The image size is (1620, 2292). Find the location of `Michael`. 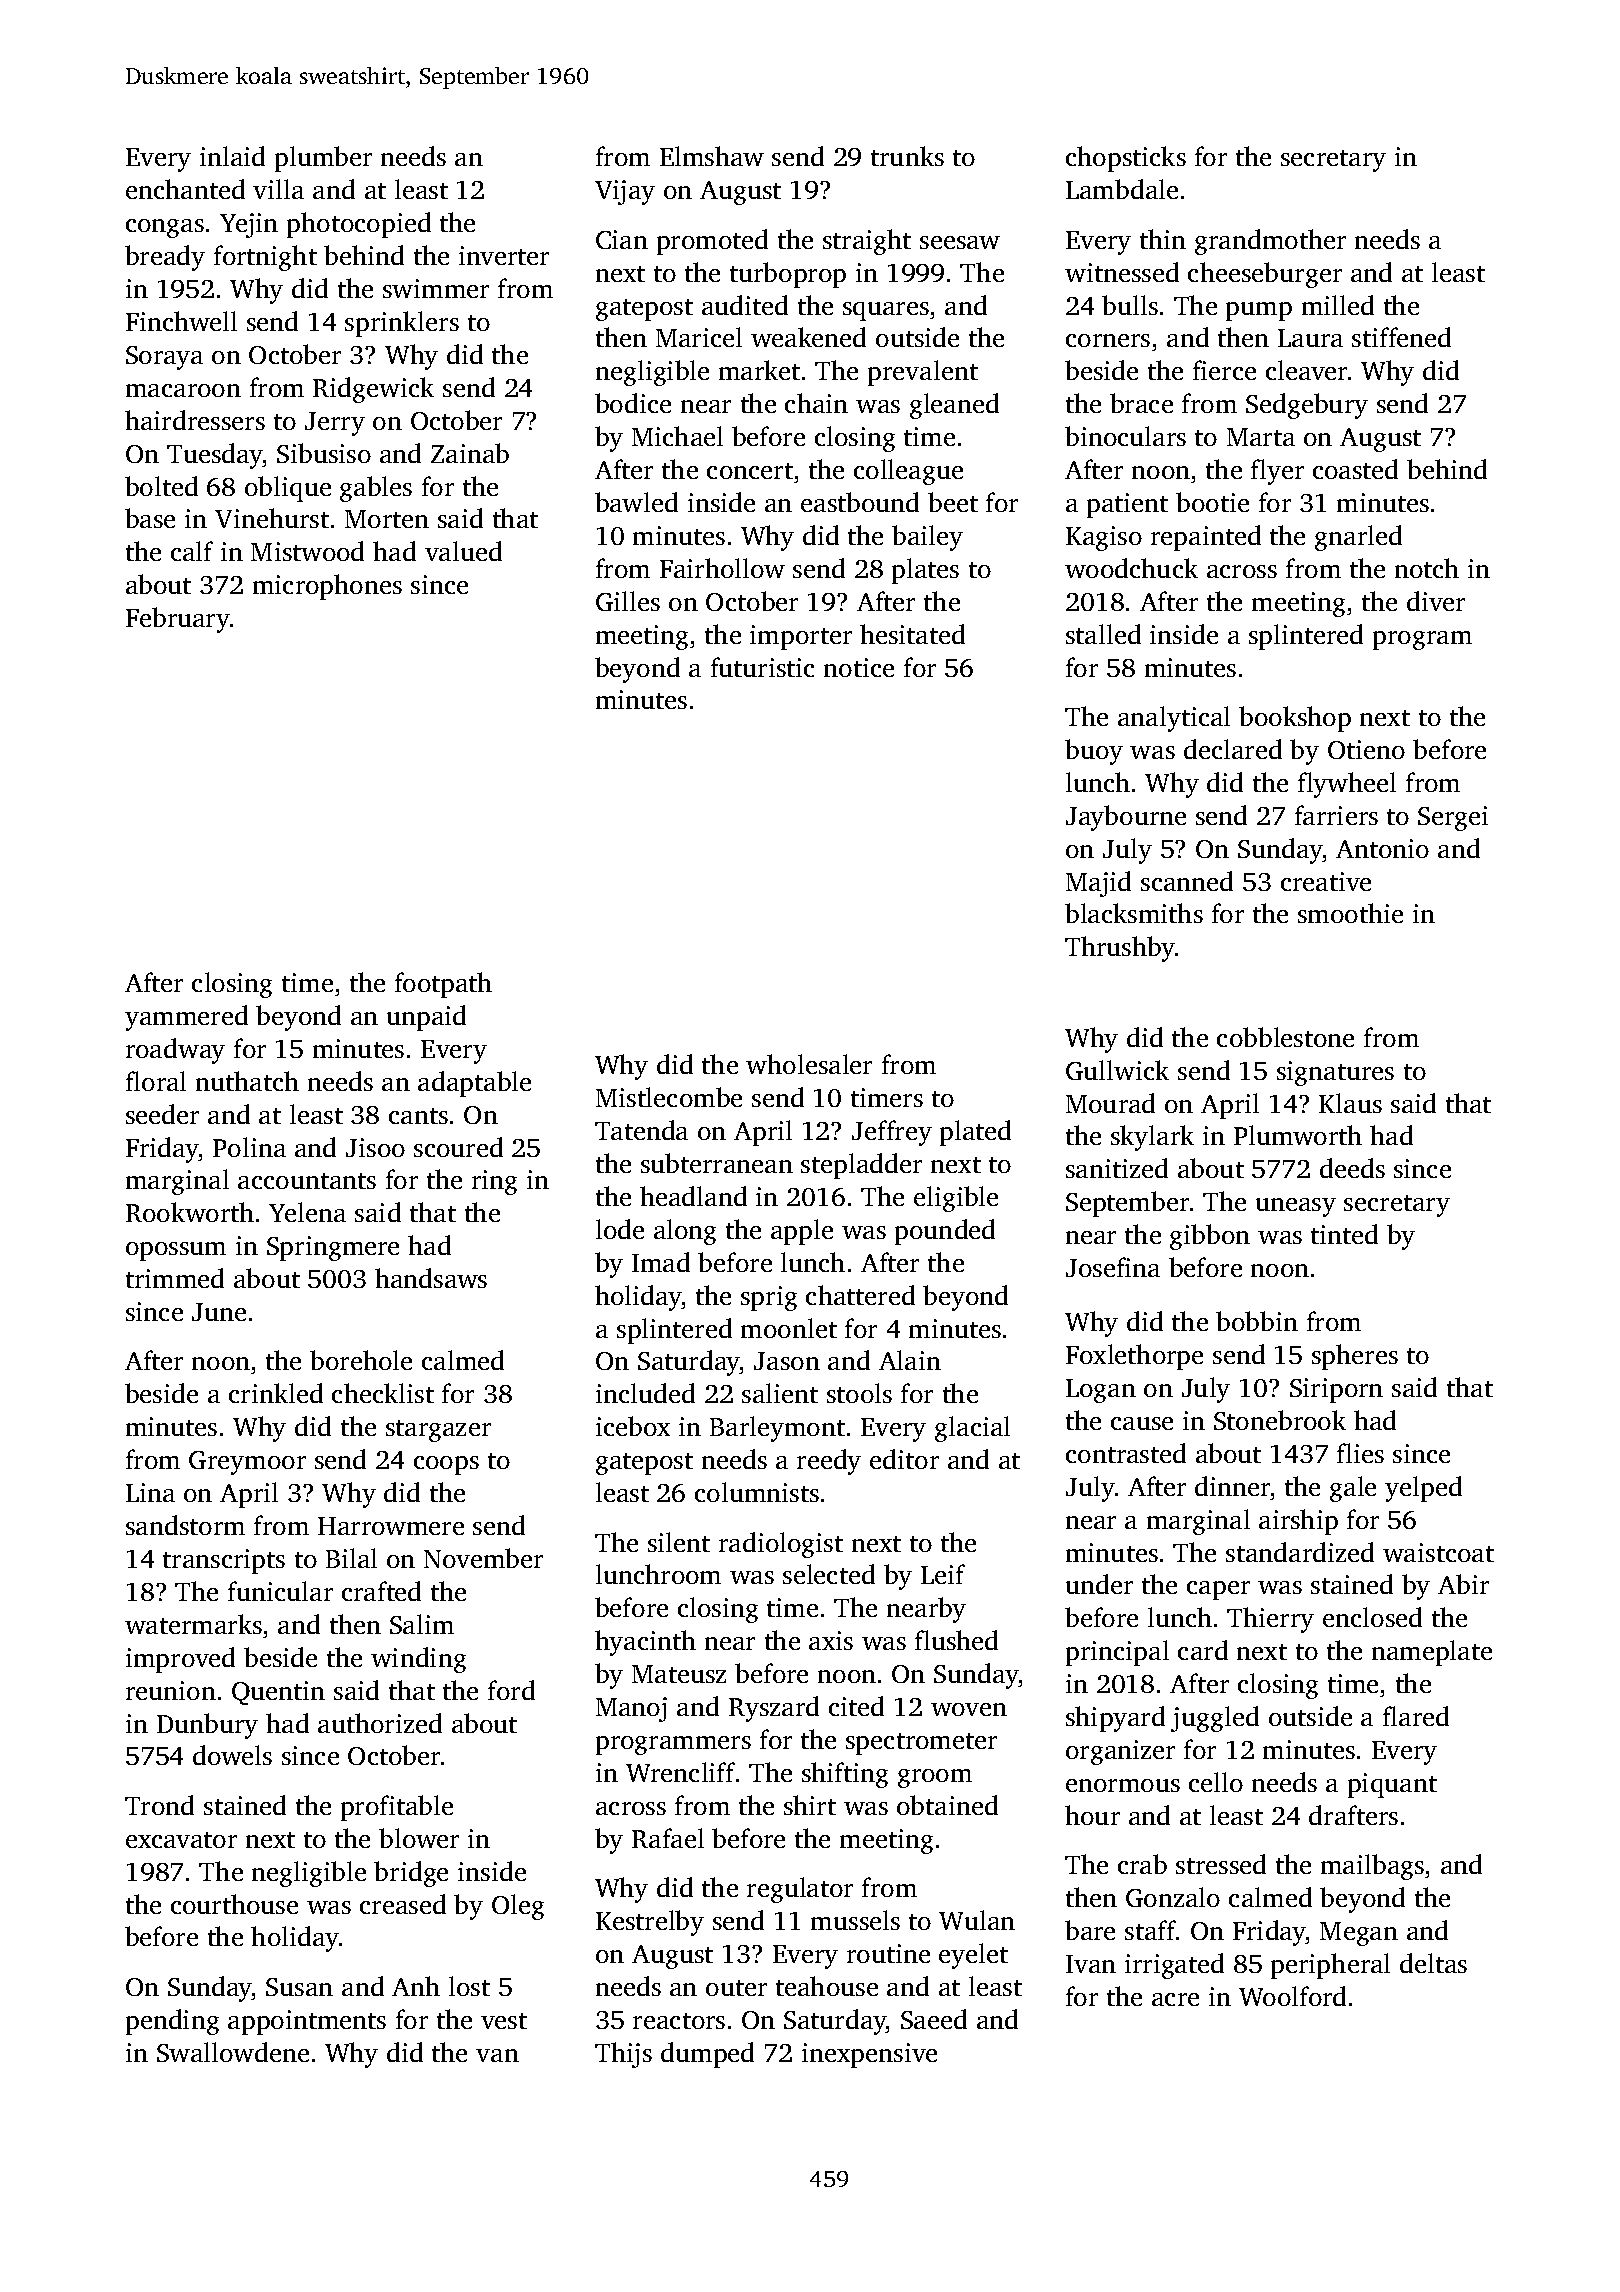

Michael is located at coordinates (677, 436).
